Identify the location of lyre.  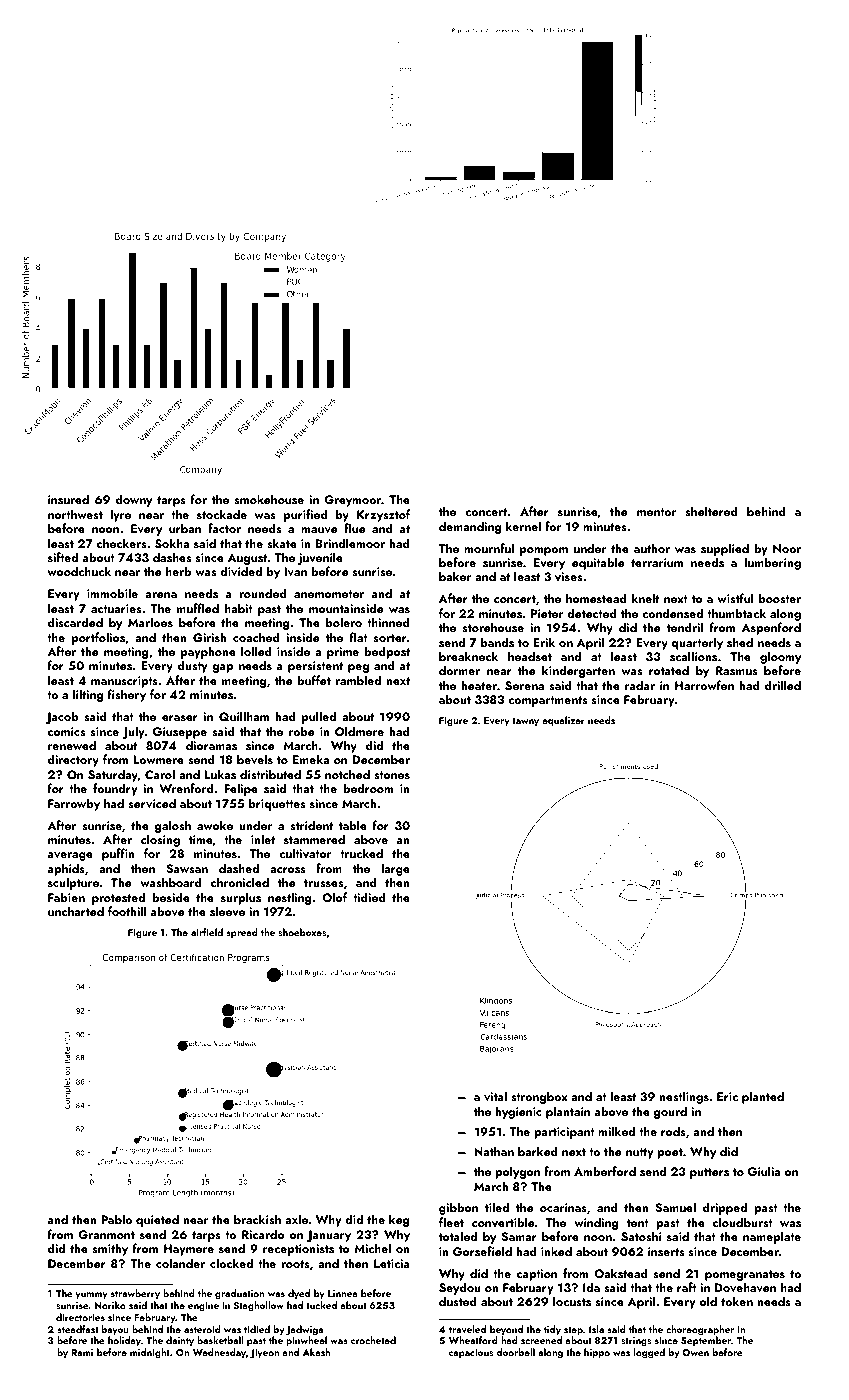
(120, 515).
